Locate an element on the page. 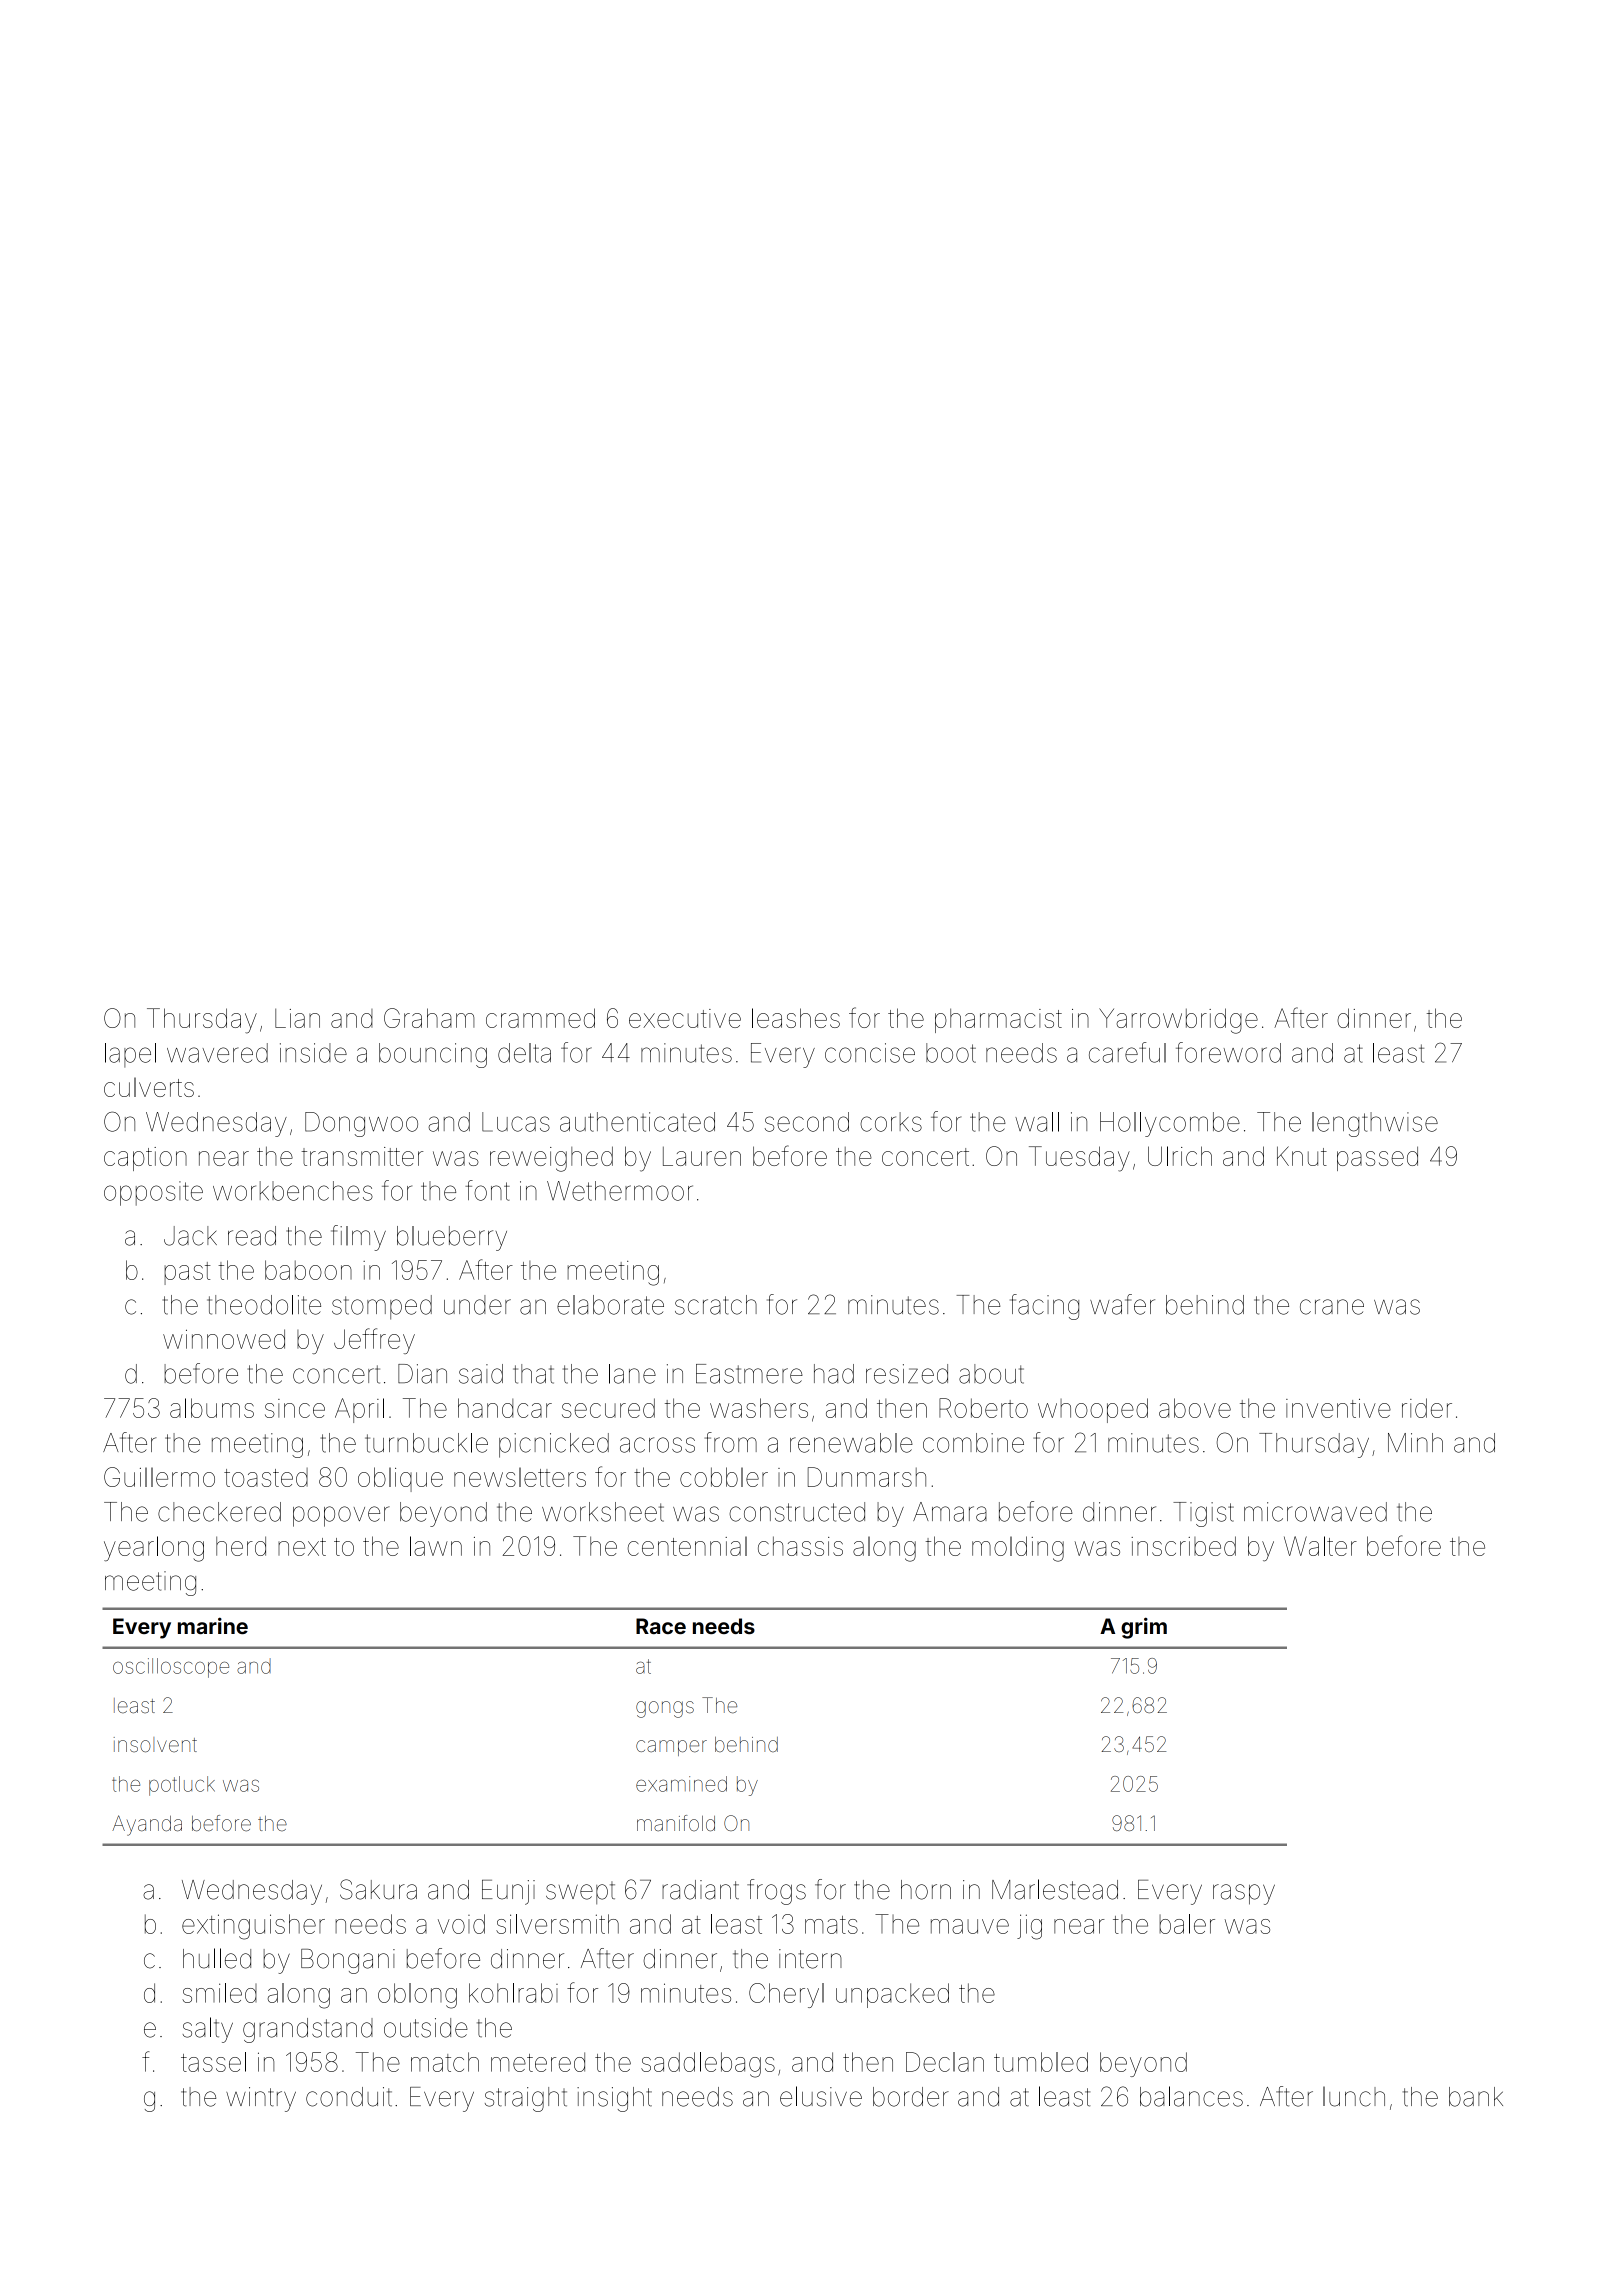  grim is located at coordinates (1144, 1628).
